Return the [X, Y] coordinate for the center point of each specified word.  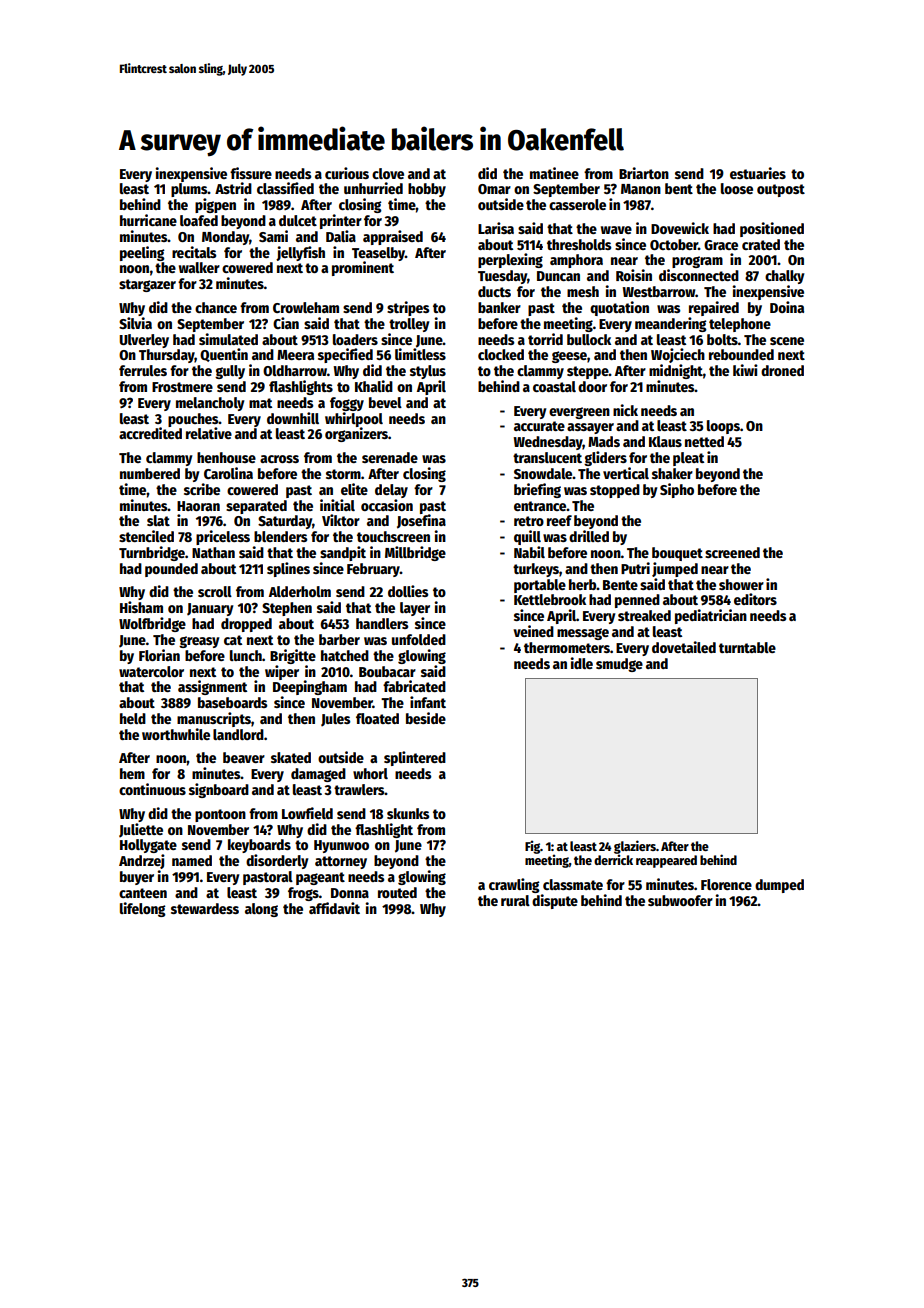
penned [637, 601]
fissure [251, 173]
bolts [722, 339]
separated [256, 507]
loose [737, 188]
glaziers [635, 847]
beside [426, 718]
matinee [554, 173]
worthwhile [176, 734]
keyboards [259, 846]
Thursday [167, 356]
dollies [408, 591]
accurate [539, 426]
